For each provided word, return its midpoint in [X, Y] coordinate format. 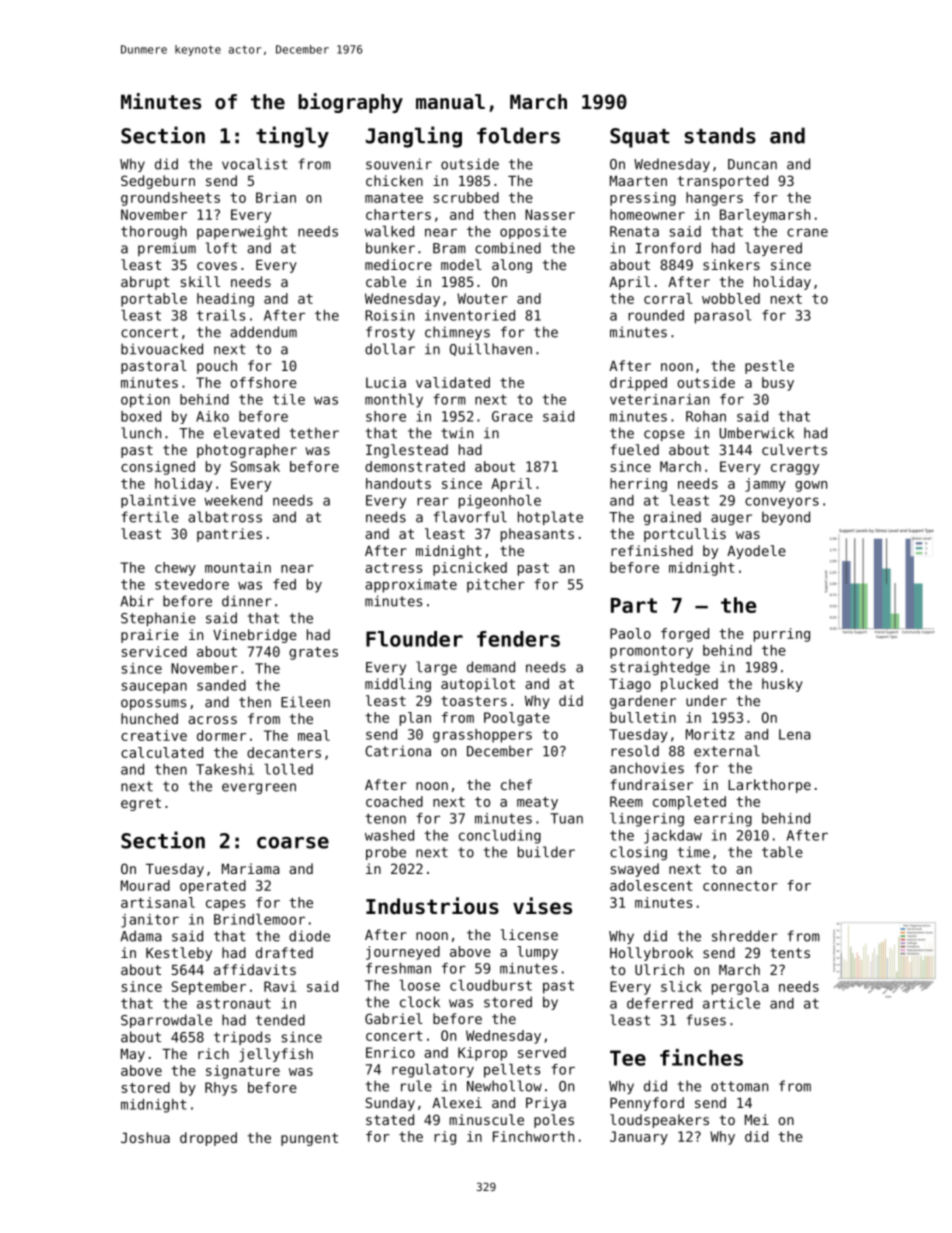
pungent [309, 1139]
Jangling [414, 137]
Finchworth [533, 1136]
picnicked [470, 569]
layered [773, 249]
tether [314, 433]
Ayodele [756, 552]
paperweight [242, 233]
